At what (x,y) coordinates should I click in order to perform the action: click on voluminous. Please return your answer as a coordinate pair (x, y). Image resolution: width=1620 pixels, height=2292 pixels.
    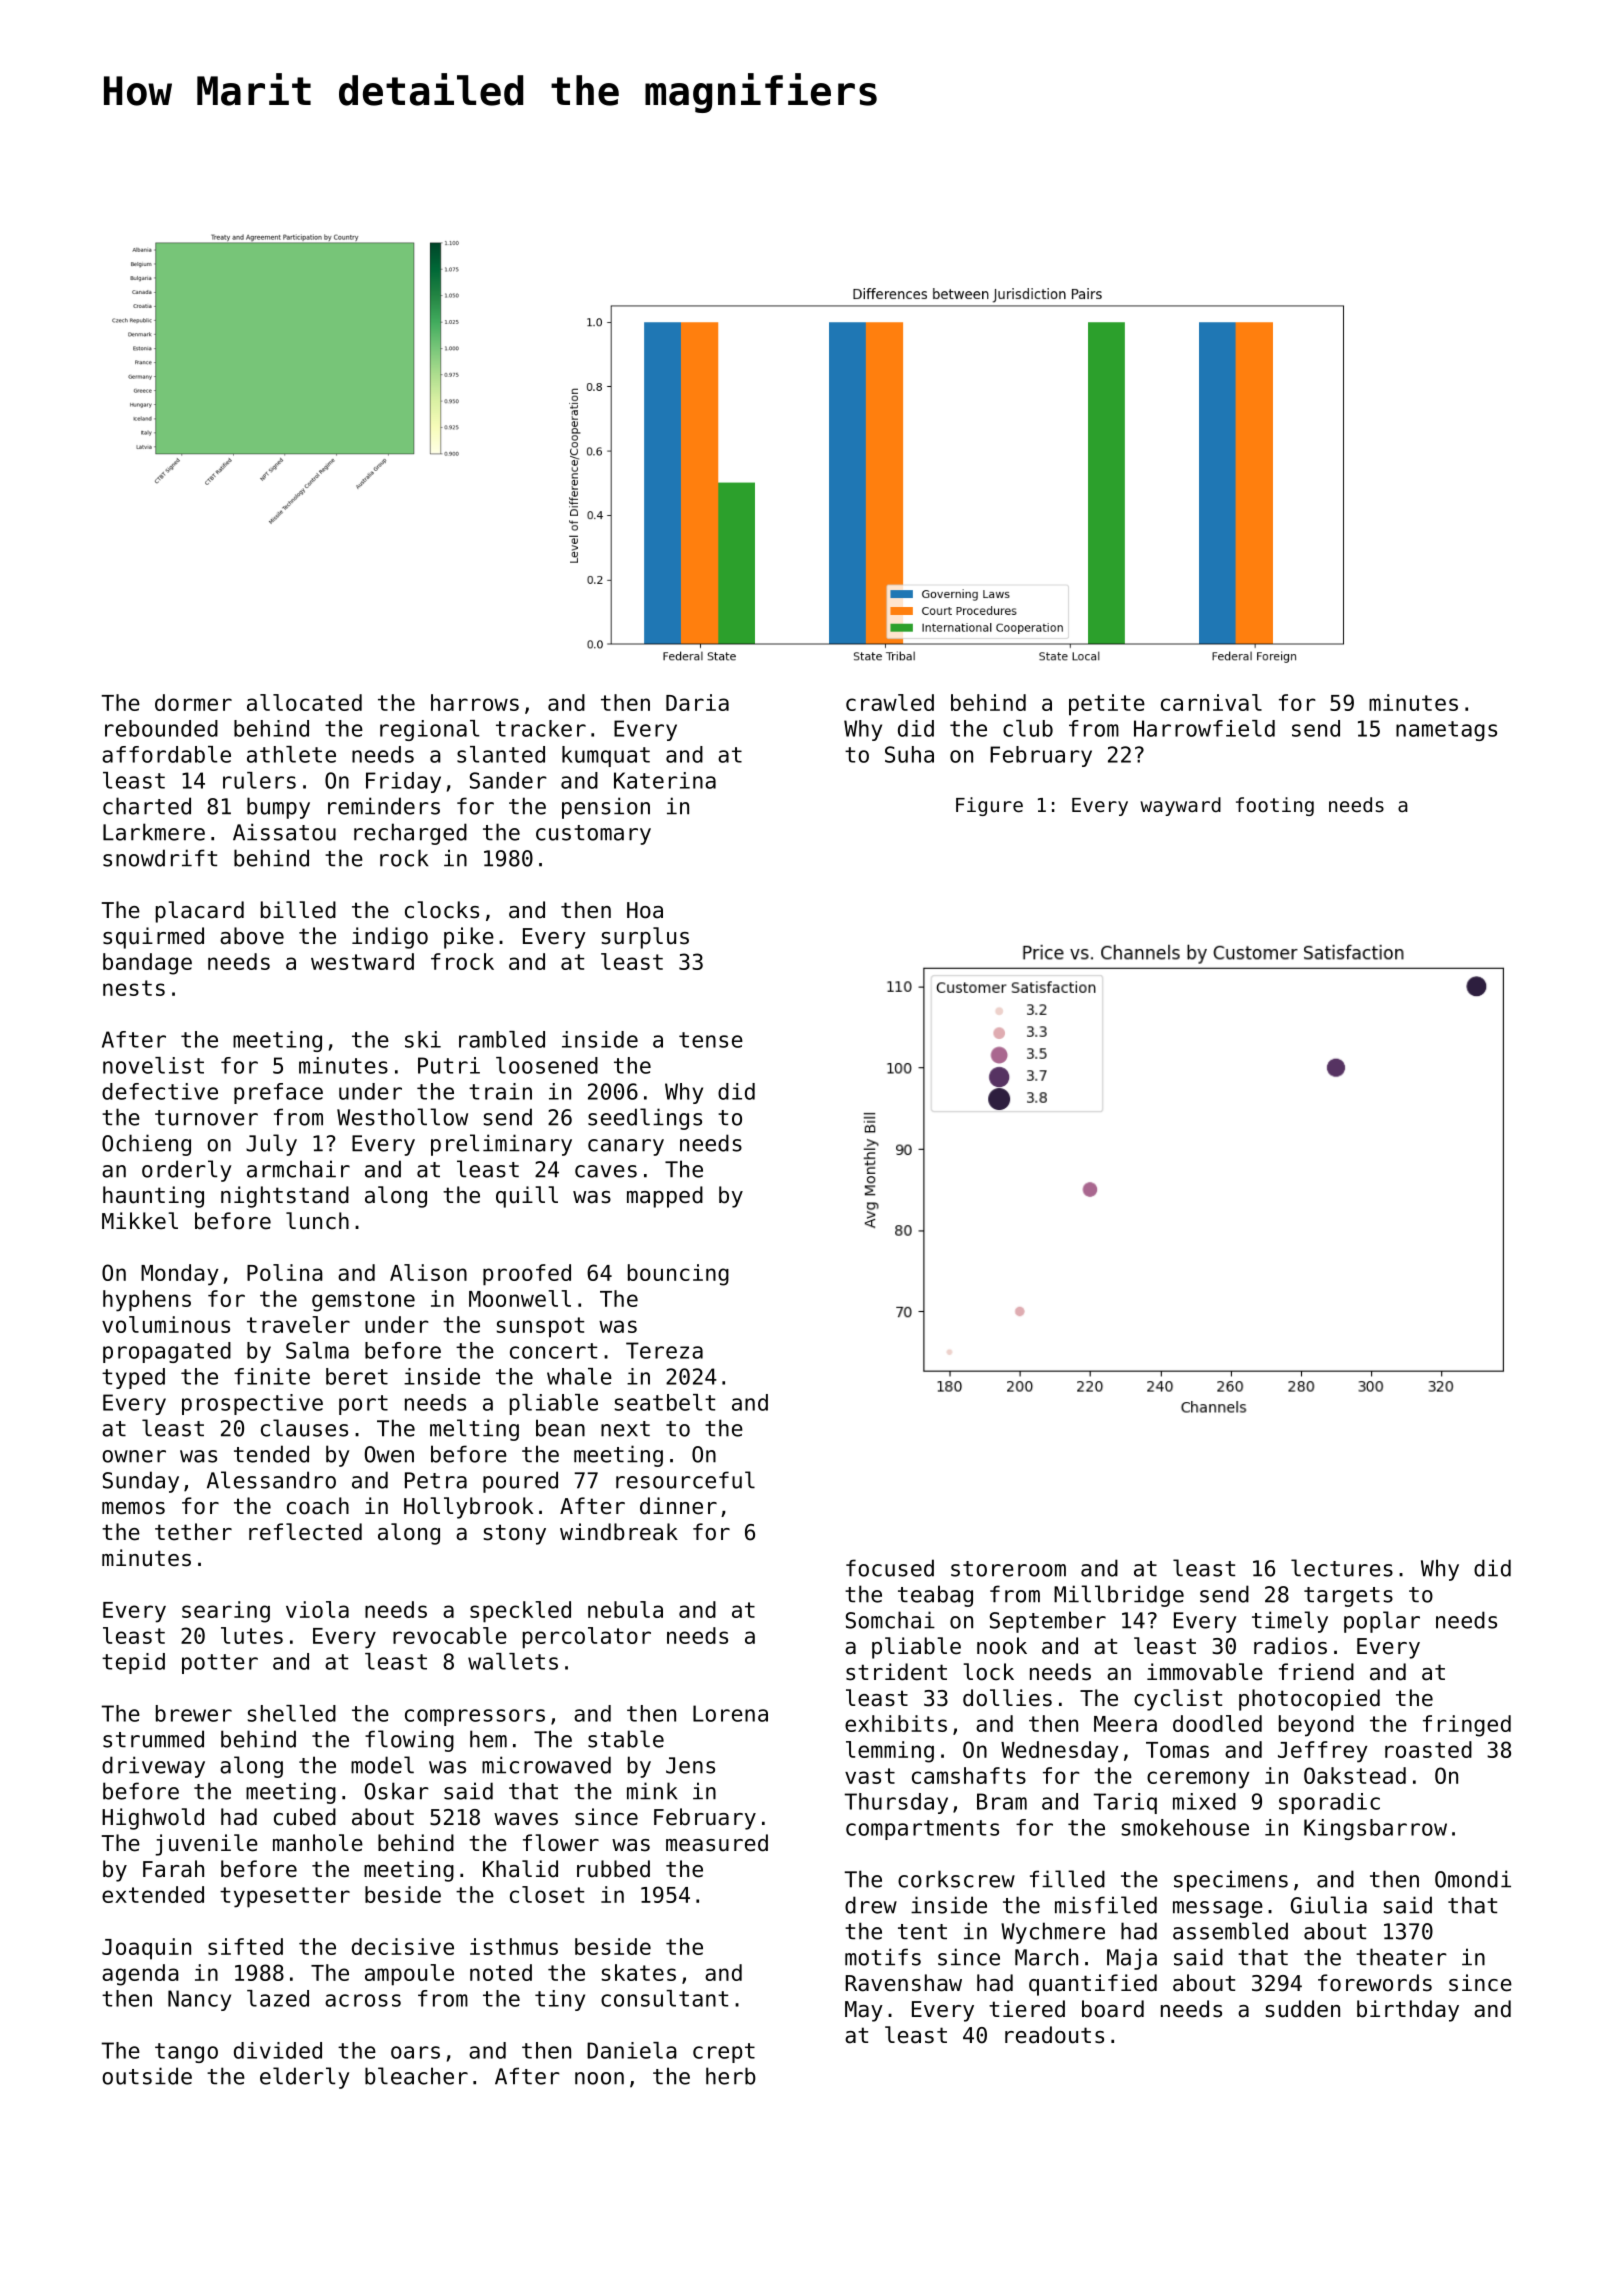
    Looking at the image, I should click on (166, 1324).
